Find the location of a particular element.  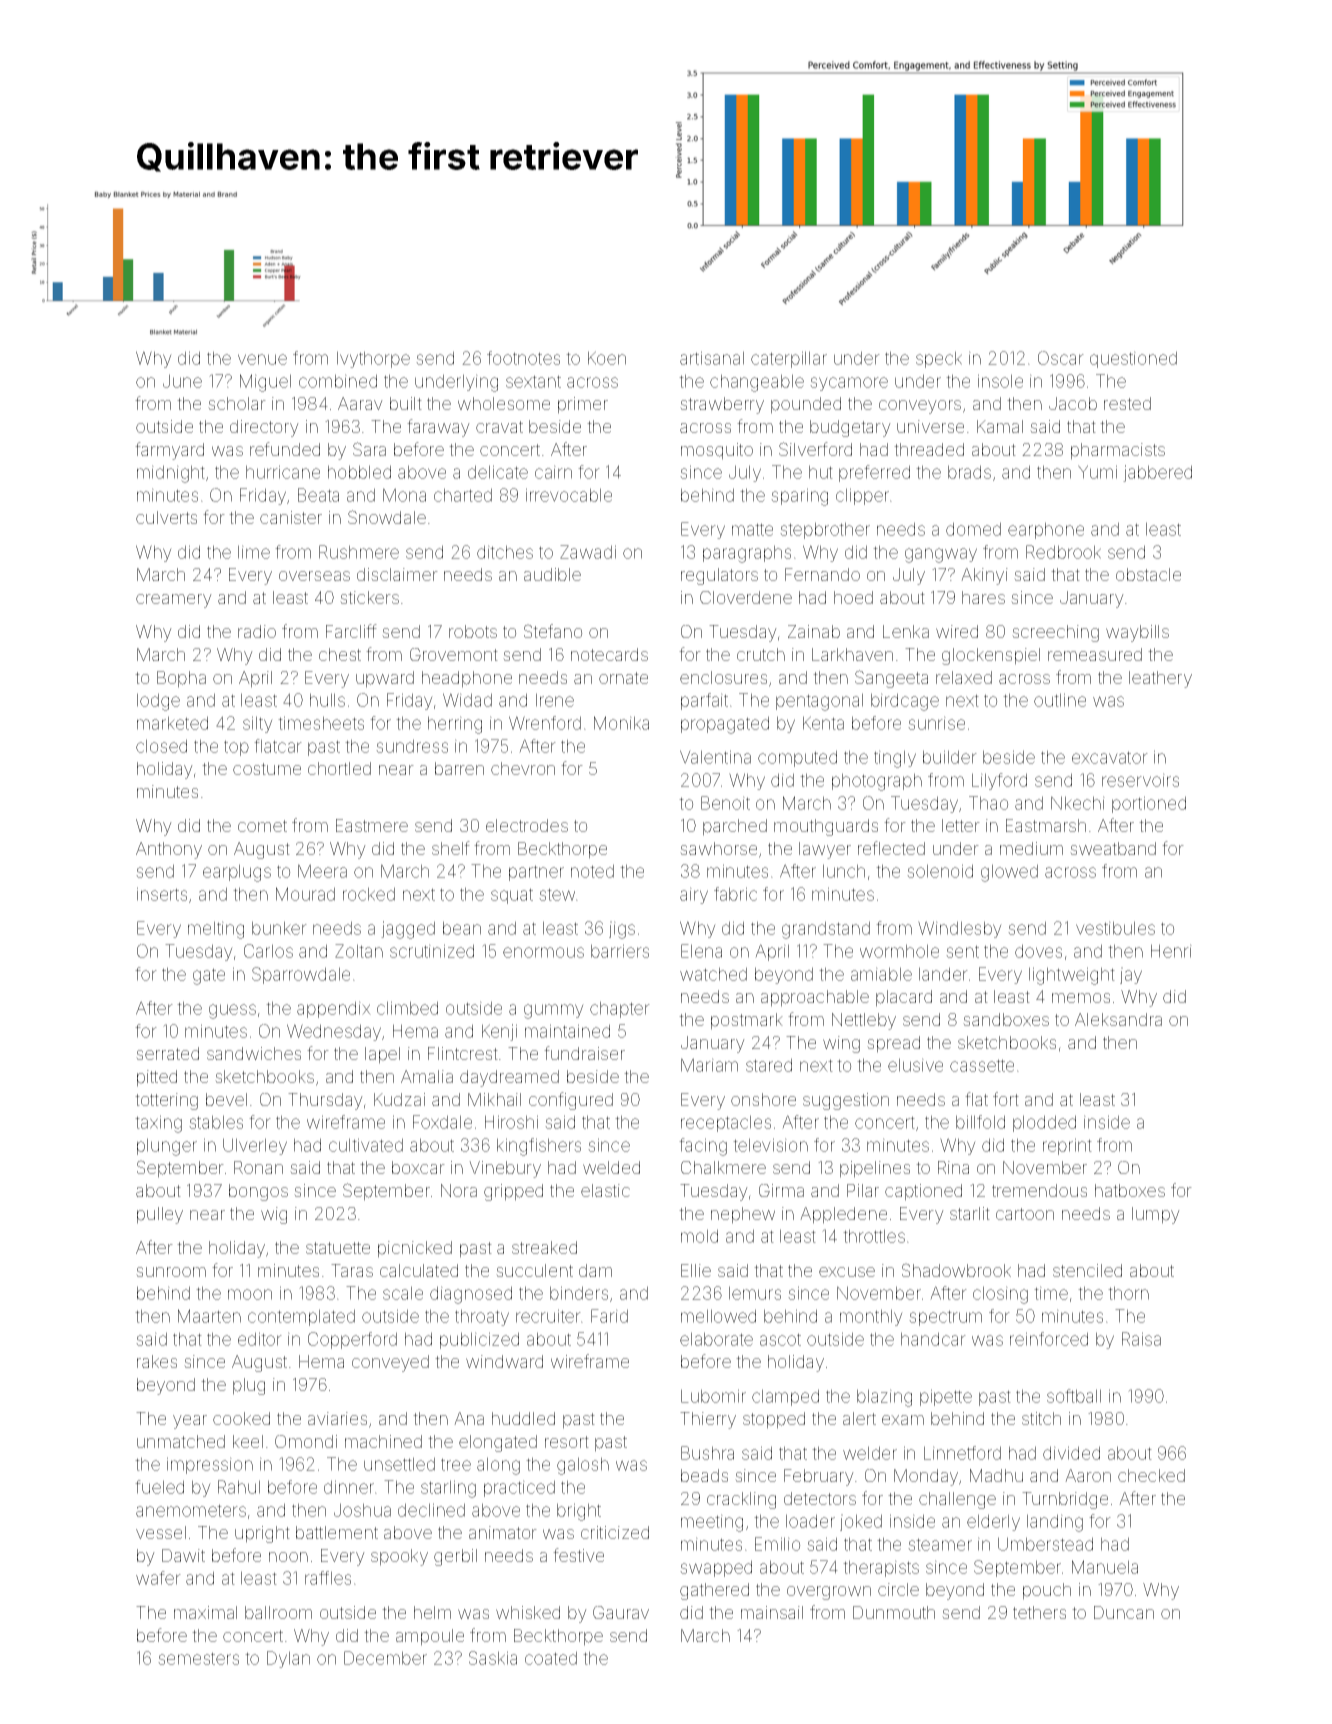

Gaurav is located at coordinates (621, 1612).
